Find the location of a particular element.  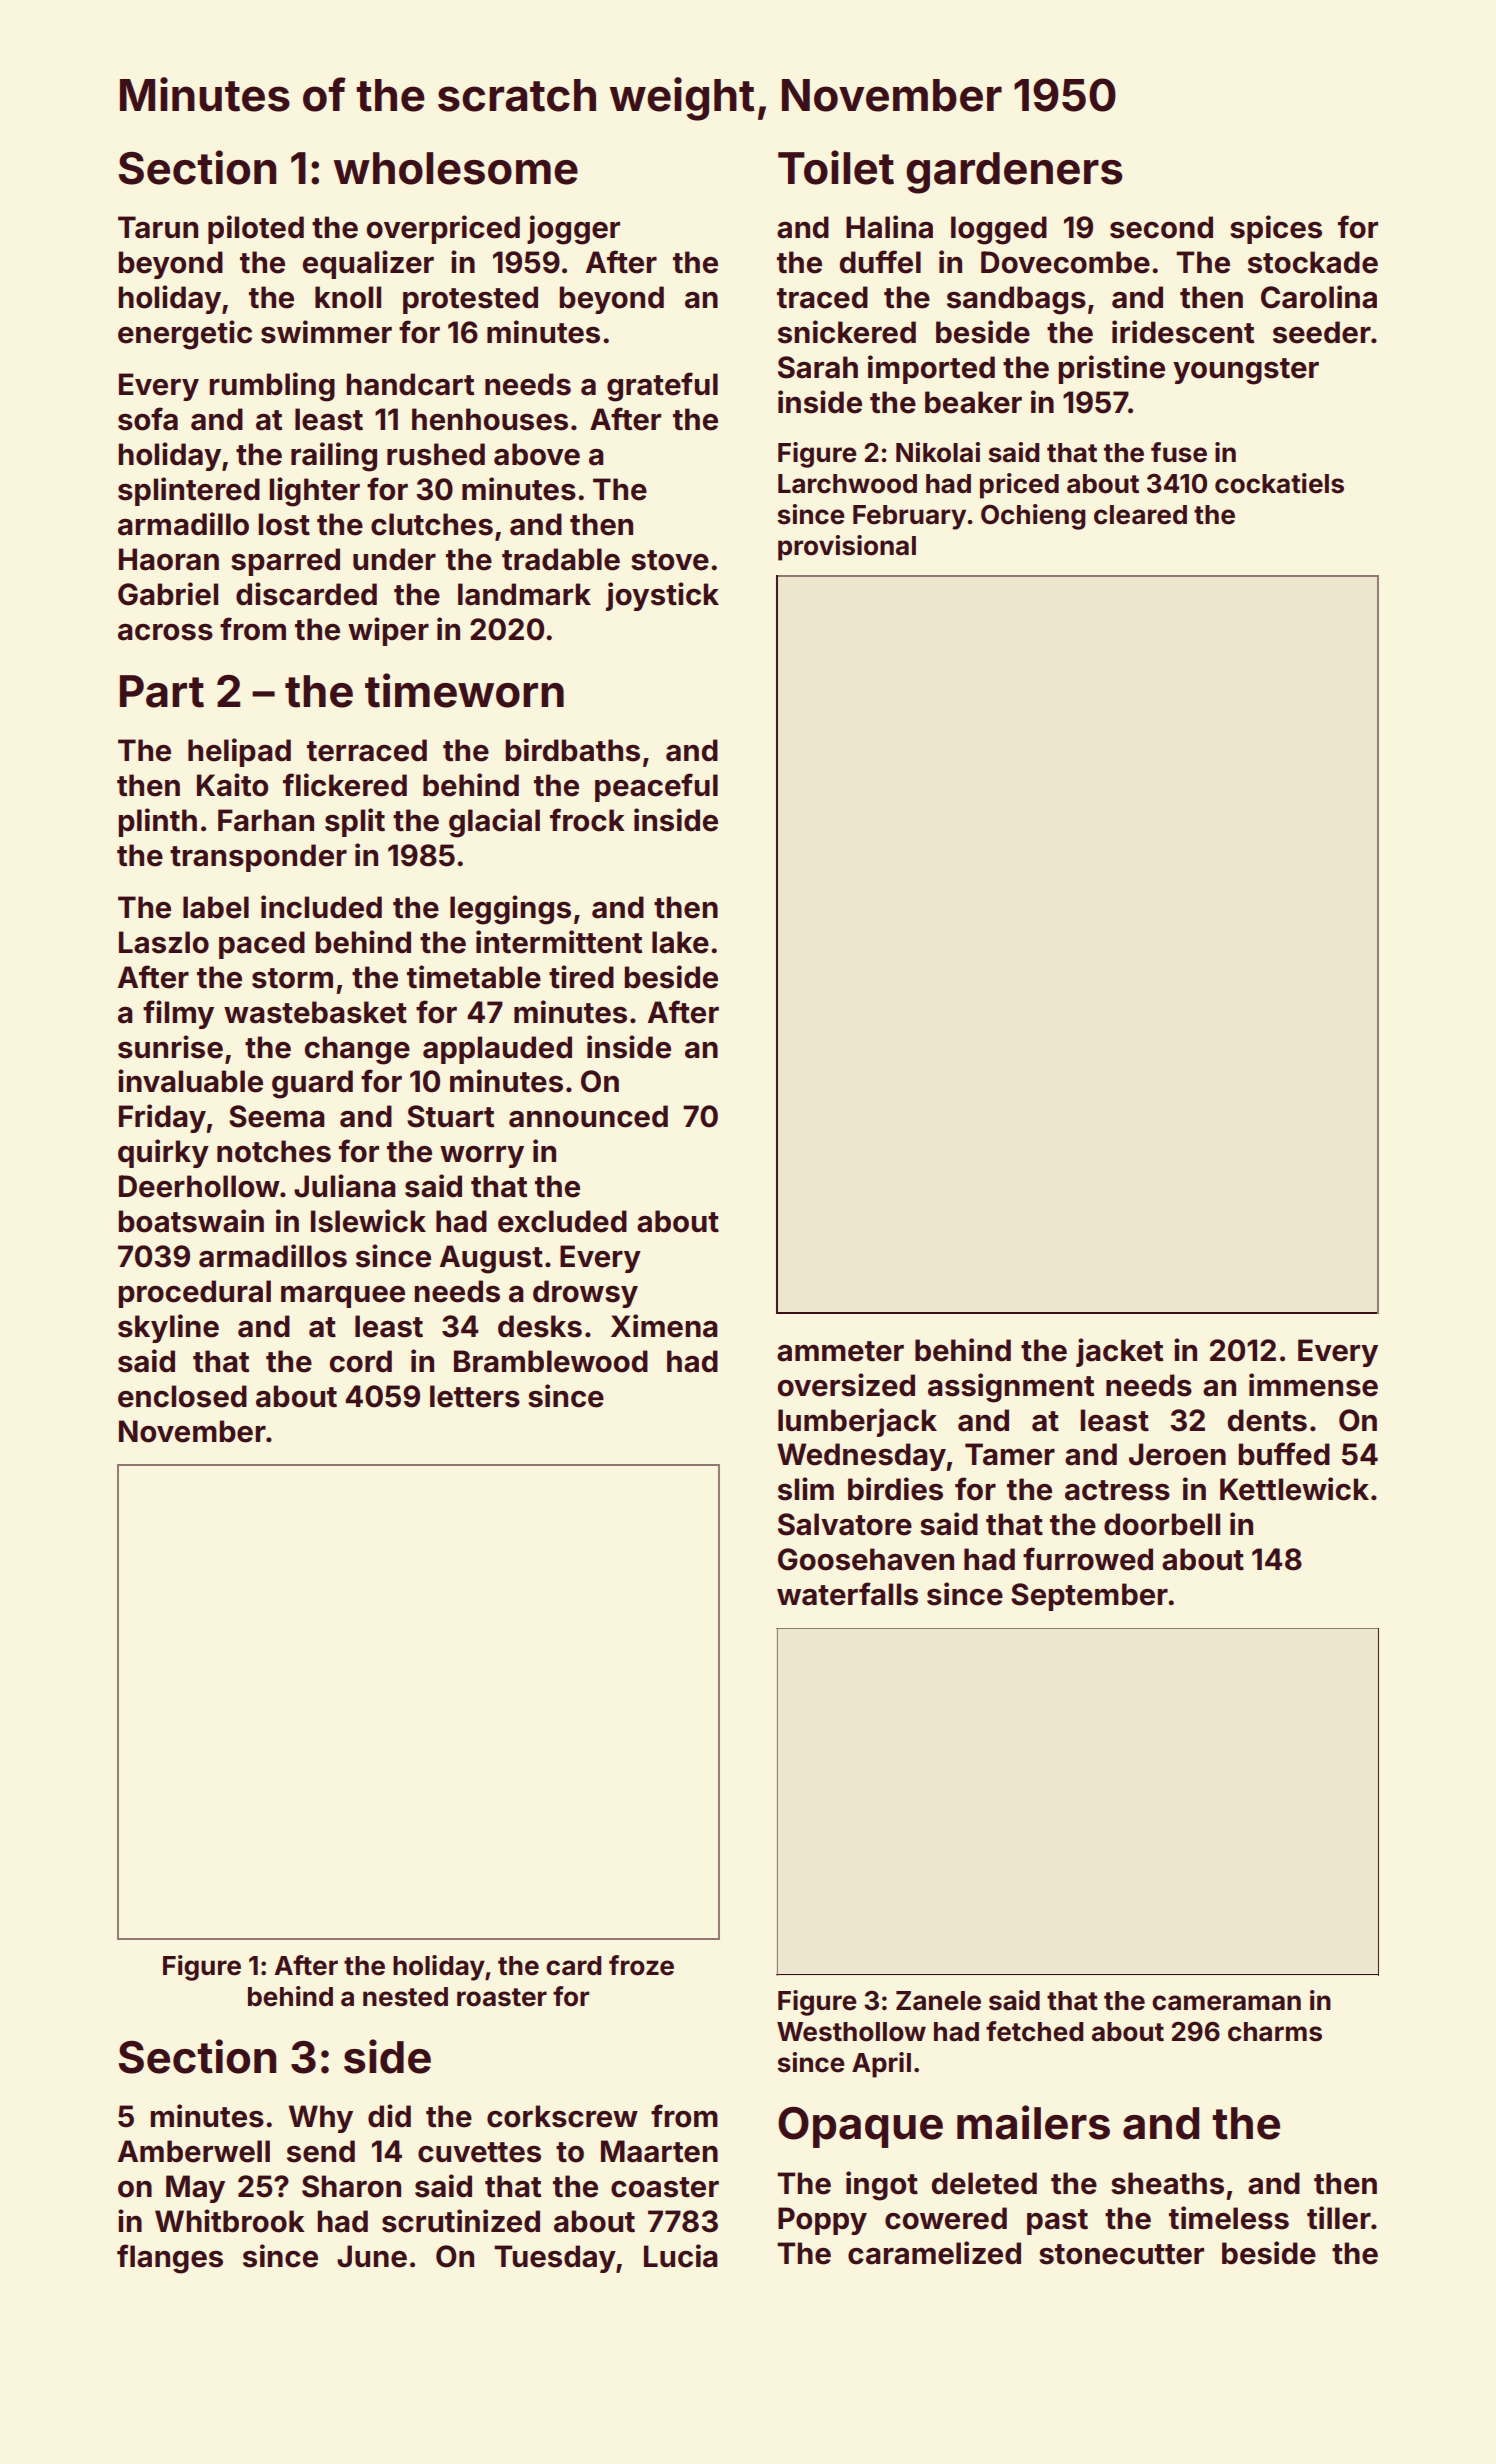

wholesome is located at coordinates (455, 168).
